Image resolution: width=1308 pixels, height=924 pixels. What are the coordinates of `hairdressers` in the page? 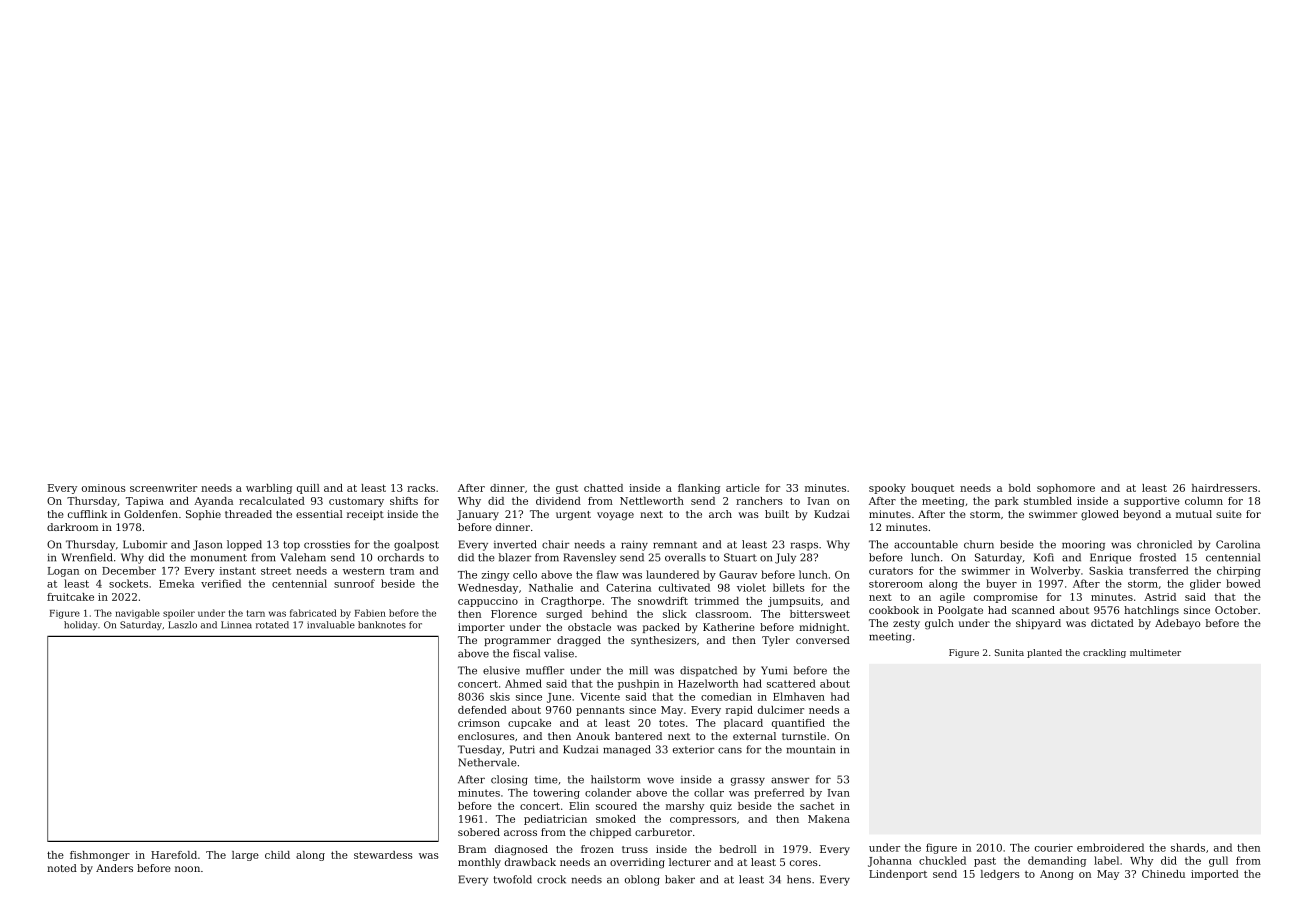 It's located at (1224, 488).
